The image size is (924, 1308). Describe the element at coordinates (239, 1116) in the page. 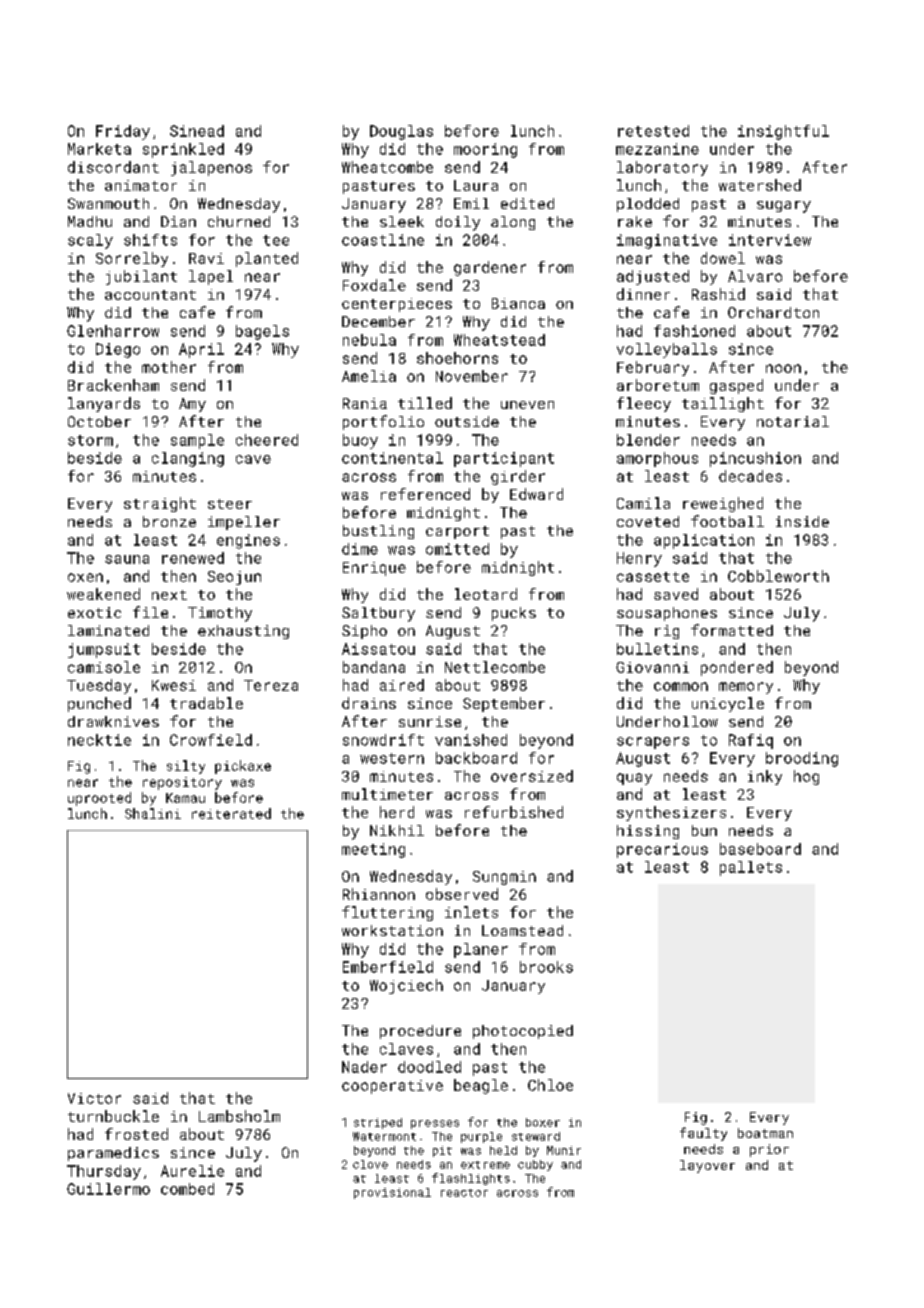

I see `Lambsholm` at that location.
